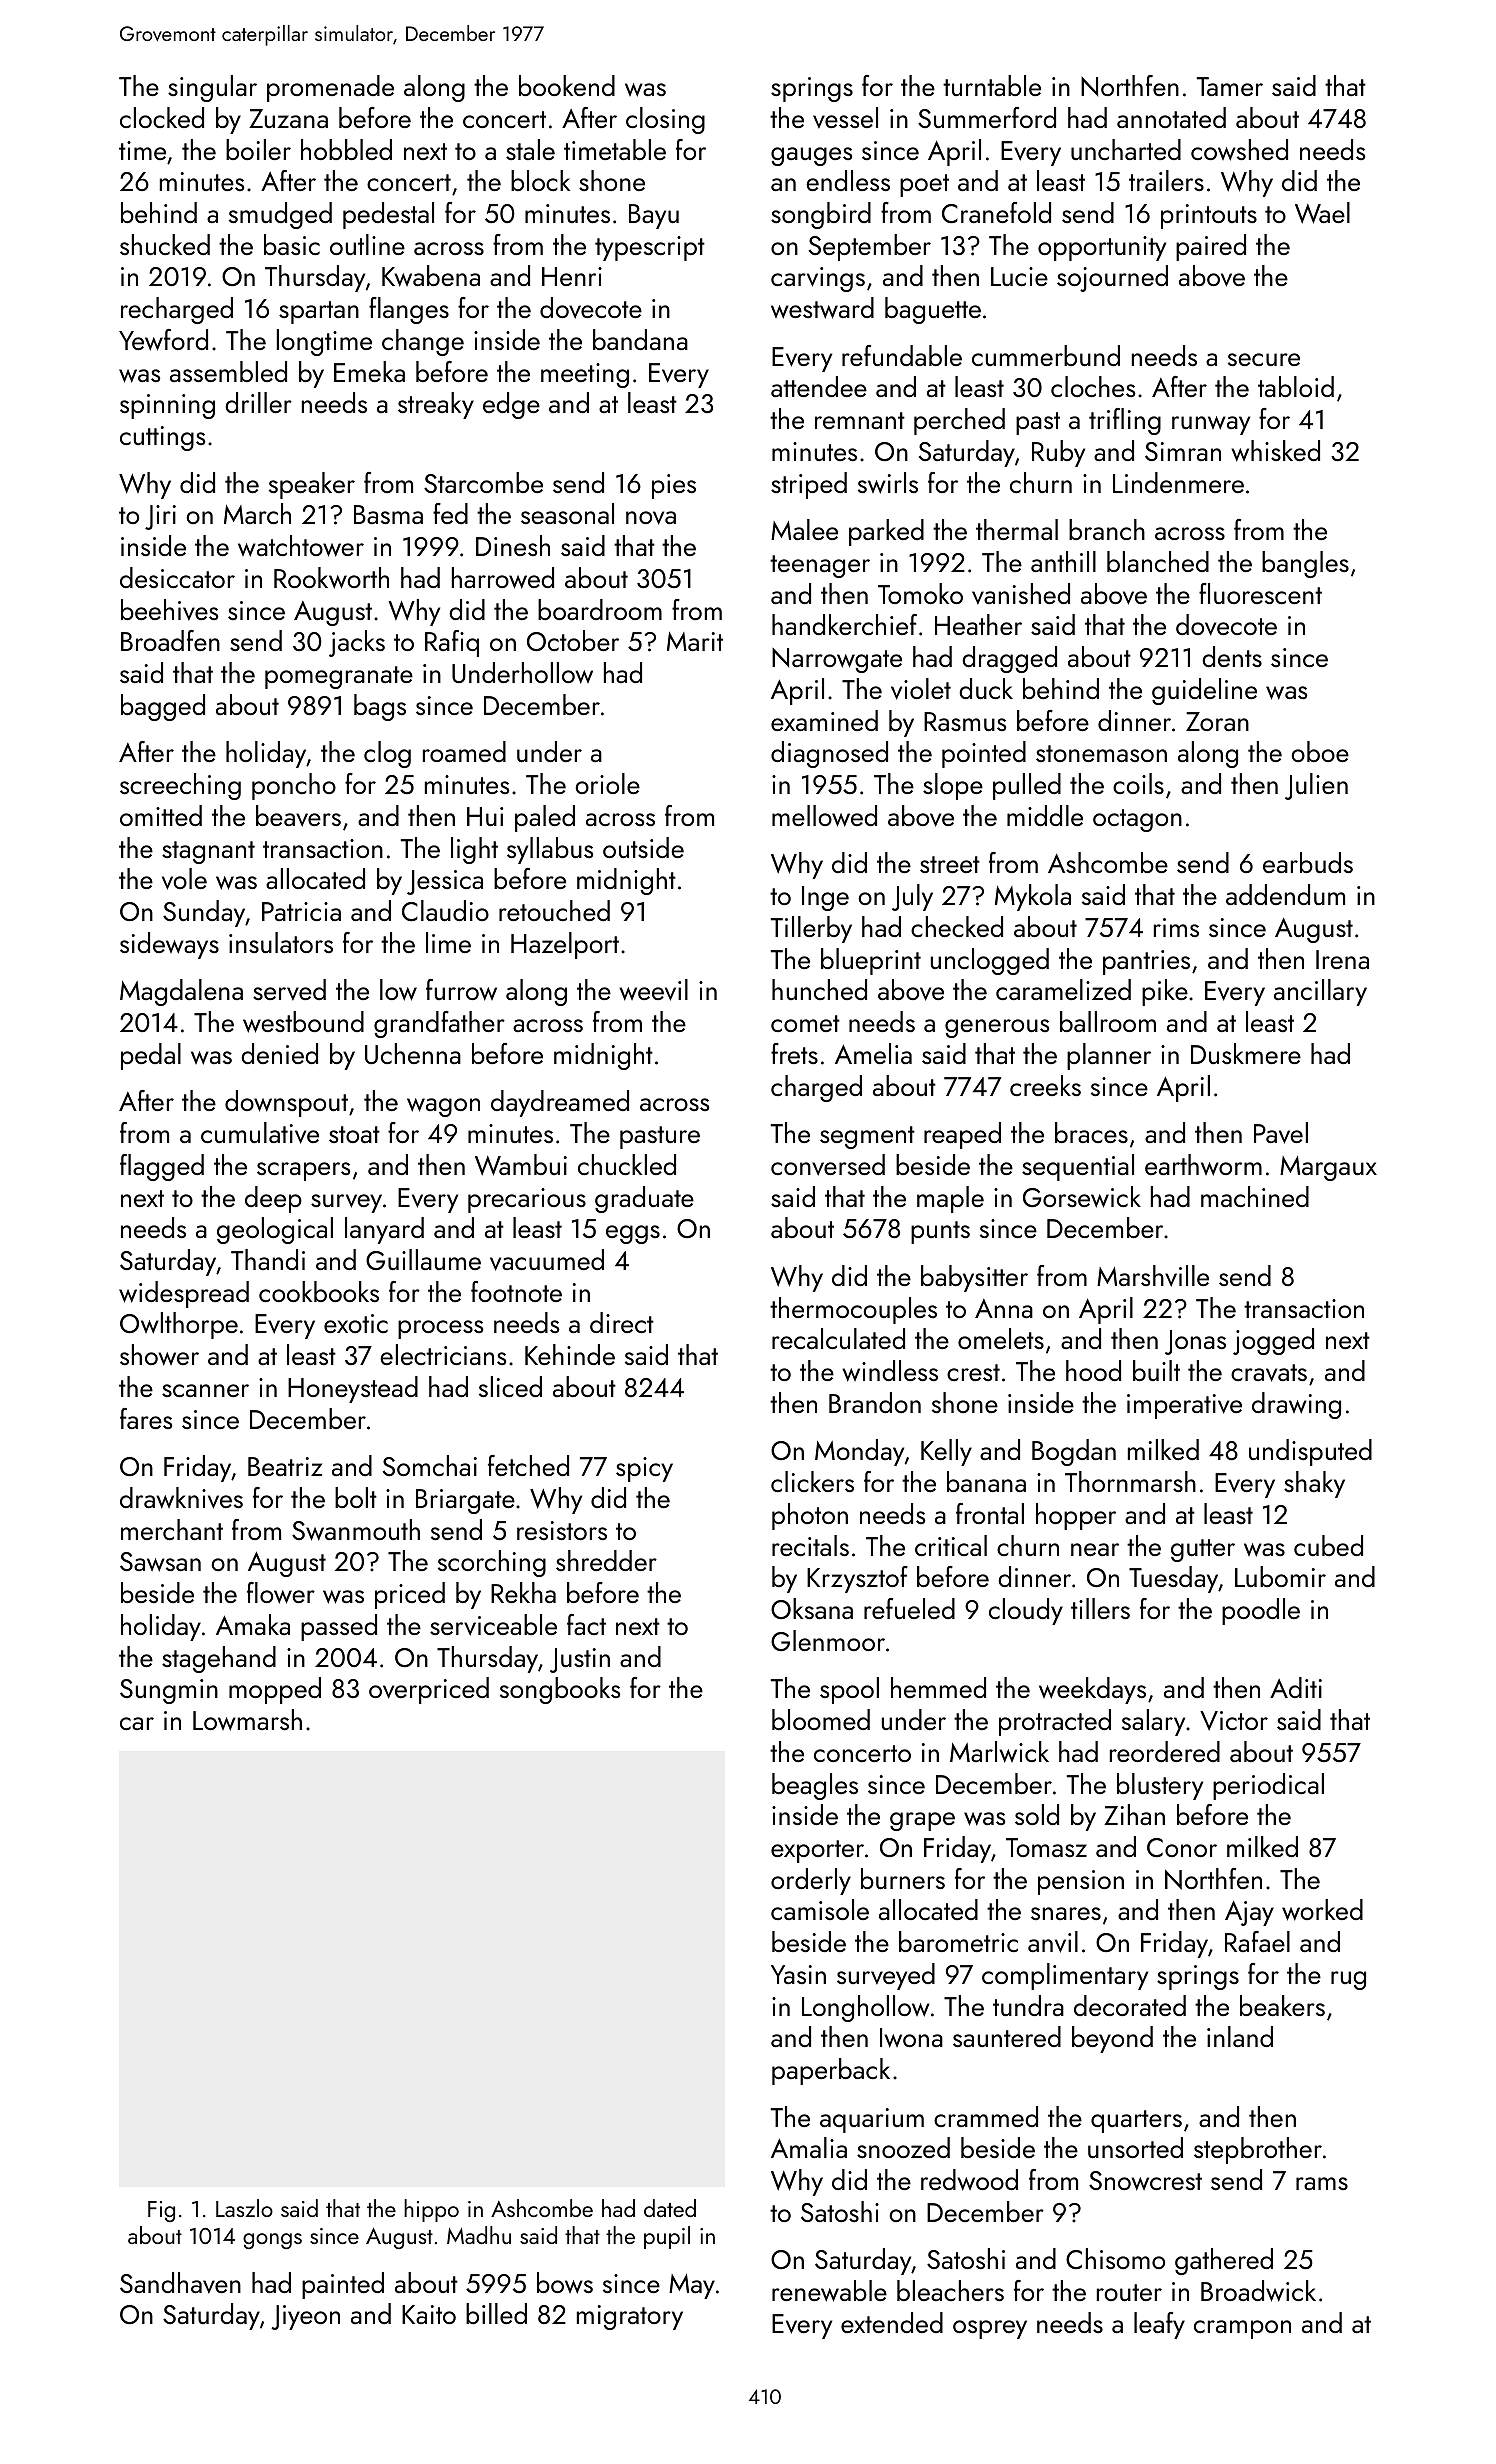 The width and height of the screenshot is (1496, 2464). I want to click on Sandhaven, so click(180, 2283).
